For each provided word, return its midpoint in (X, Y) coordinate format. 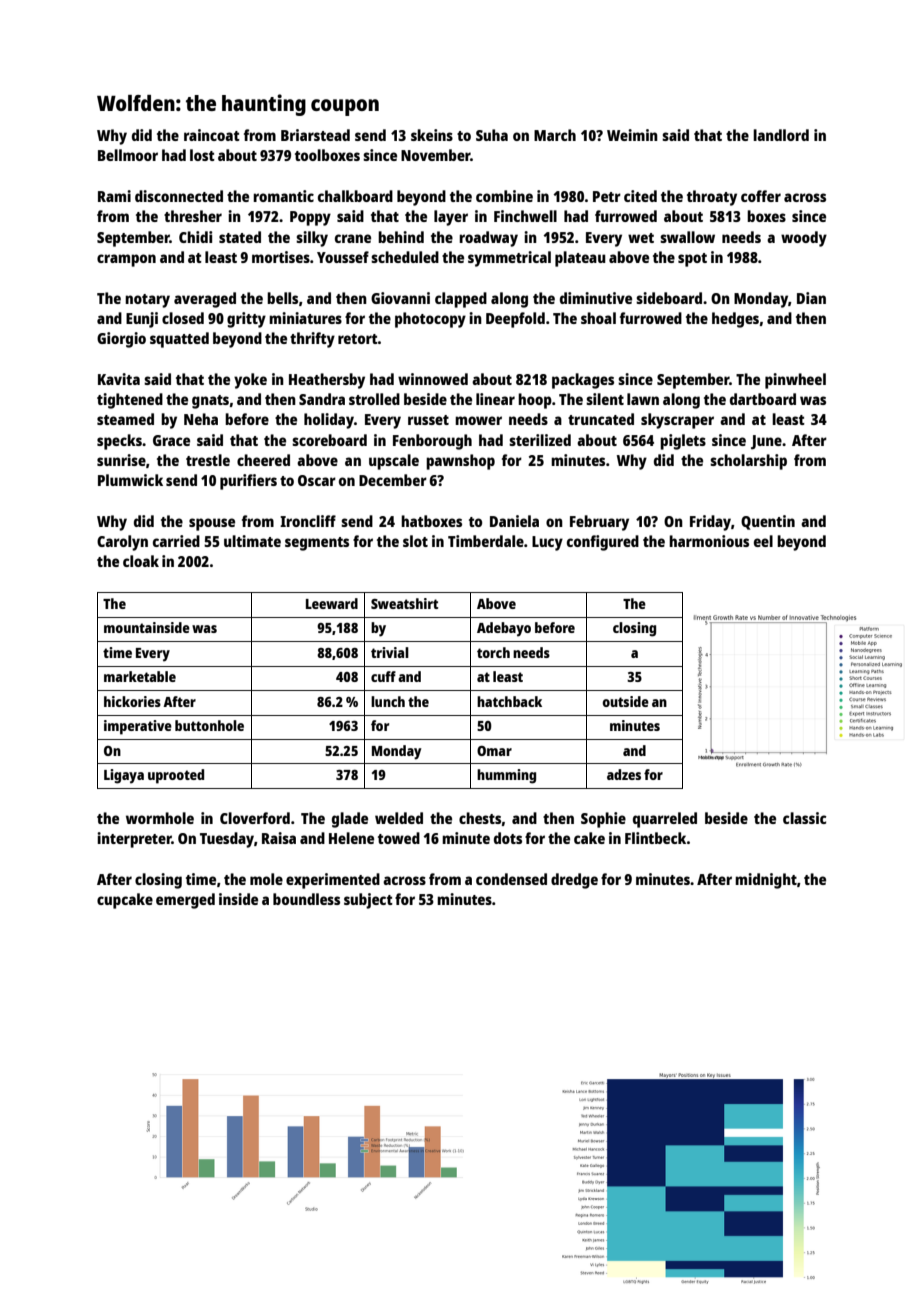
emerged (185, 901)
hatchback (509, 701)
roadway (488, 239)
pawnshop (460, 462)
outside (625, 701)
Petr (607, 196)
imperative (138, 727)
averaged (205, 300)
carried (176, 541)
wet (641, 238)
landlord (781, 135)
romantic (283, 196)
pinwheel (795, 381)
